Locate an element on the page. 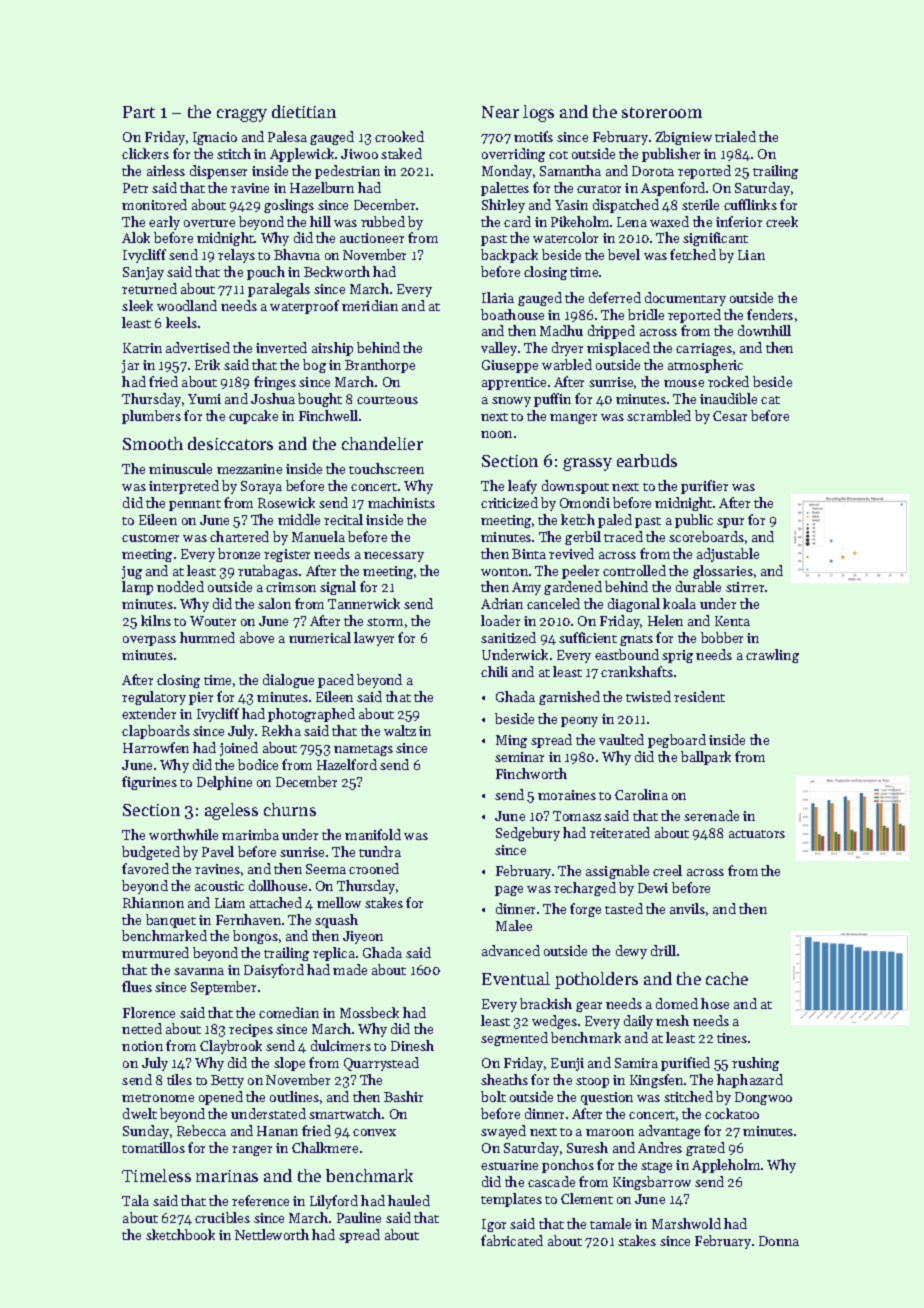  photographed is located at coordinates (311, 715).
